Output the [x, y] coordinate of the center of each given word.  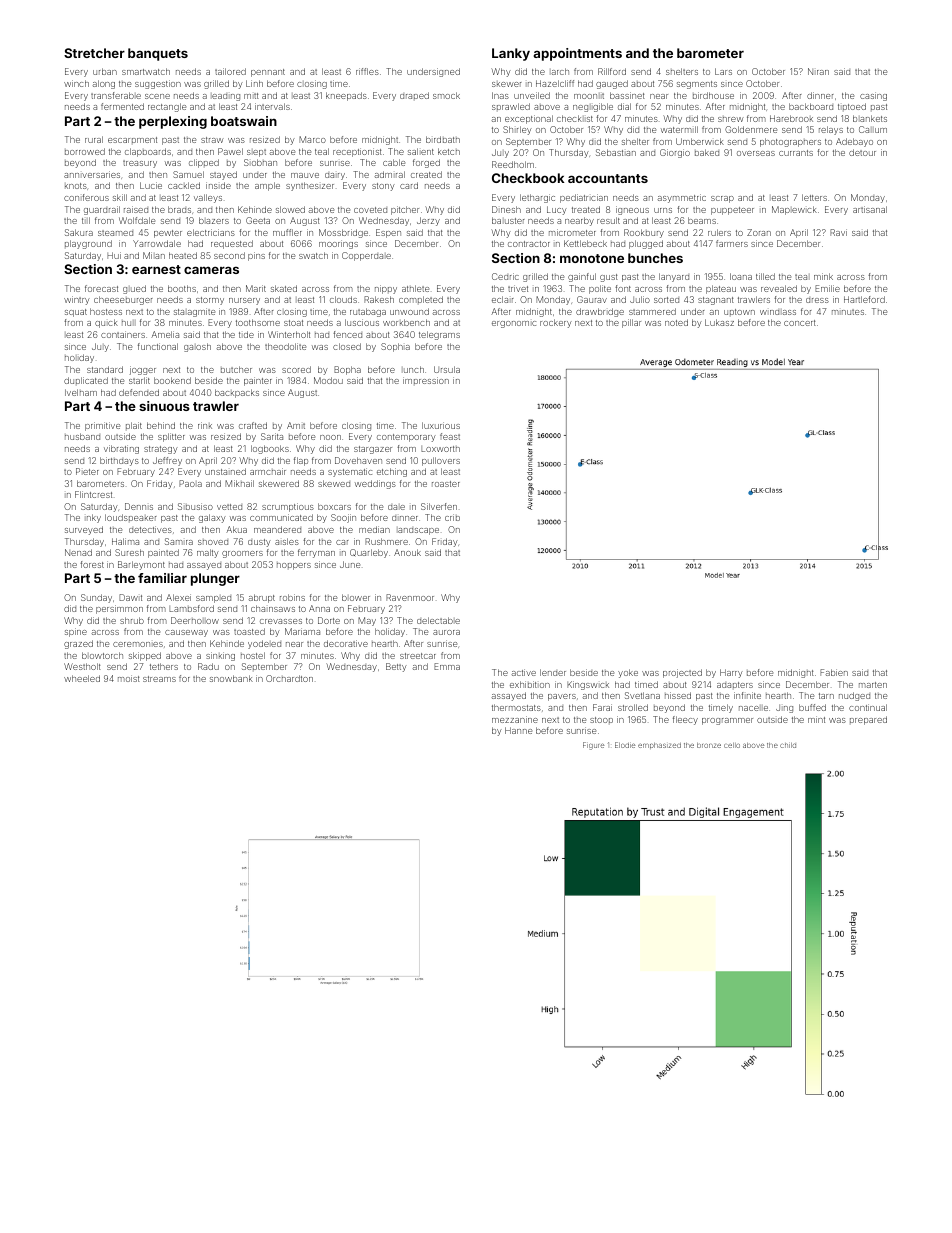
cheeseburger [123, 300]
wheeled [82, 678]
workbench [406, 322]
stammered [652, 311]
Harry [731, 673]
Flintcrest [93, 494]
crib [452, 517]
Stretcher [94, 53]
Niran [818, 71]
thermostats [516, 707]
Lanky [511, 54]
